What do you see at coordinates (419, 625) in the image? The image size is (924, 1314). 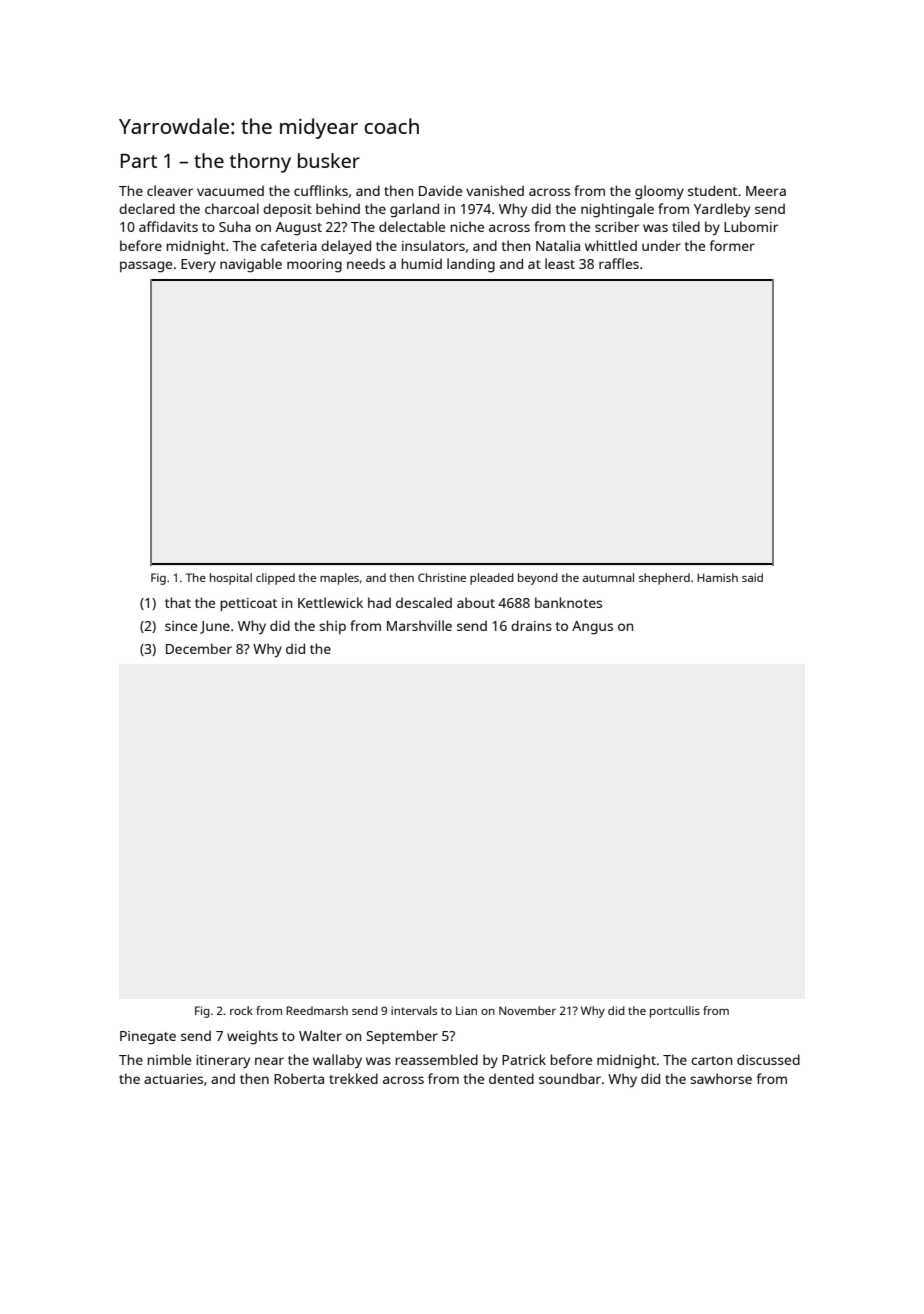 I see `Marshville` at bounding box center [419, 625].
